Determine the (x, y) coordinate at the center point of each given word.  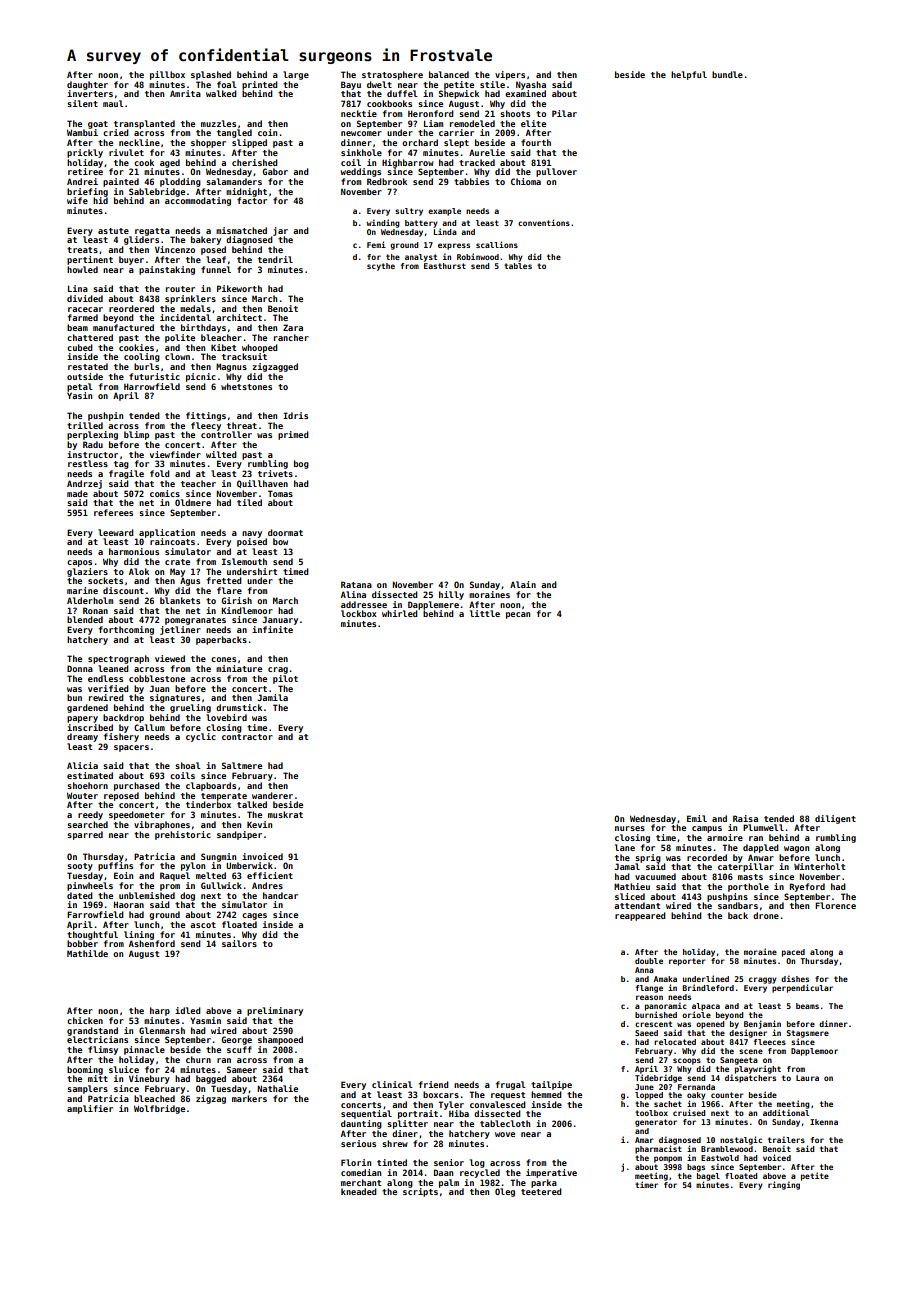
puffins (115, 866)
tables (518, 266)
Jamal (627, 866)
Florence (835, 905)
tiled (249, 502)
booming (85, 1070)
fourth (536, 142)
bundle (727, 74)
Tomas (280, 493)
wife (77, 200)
